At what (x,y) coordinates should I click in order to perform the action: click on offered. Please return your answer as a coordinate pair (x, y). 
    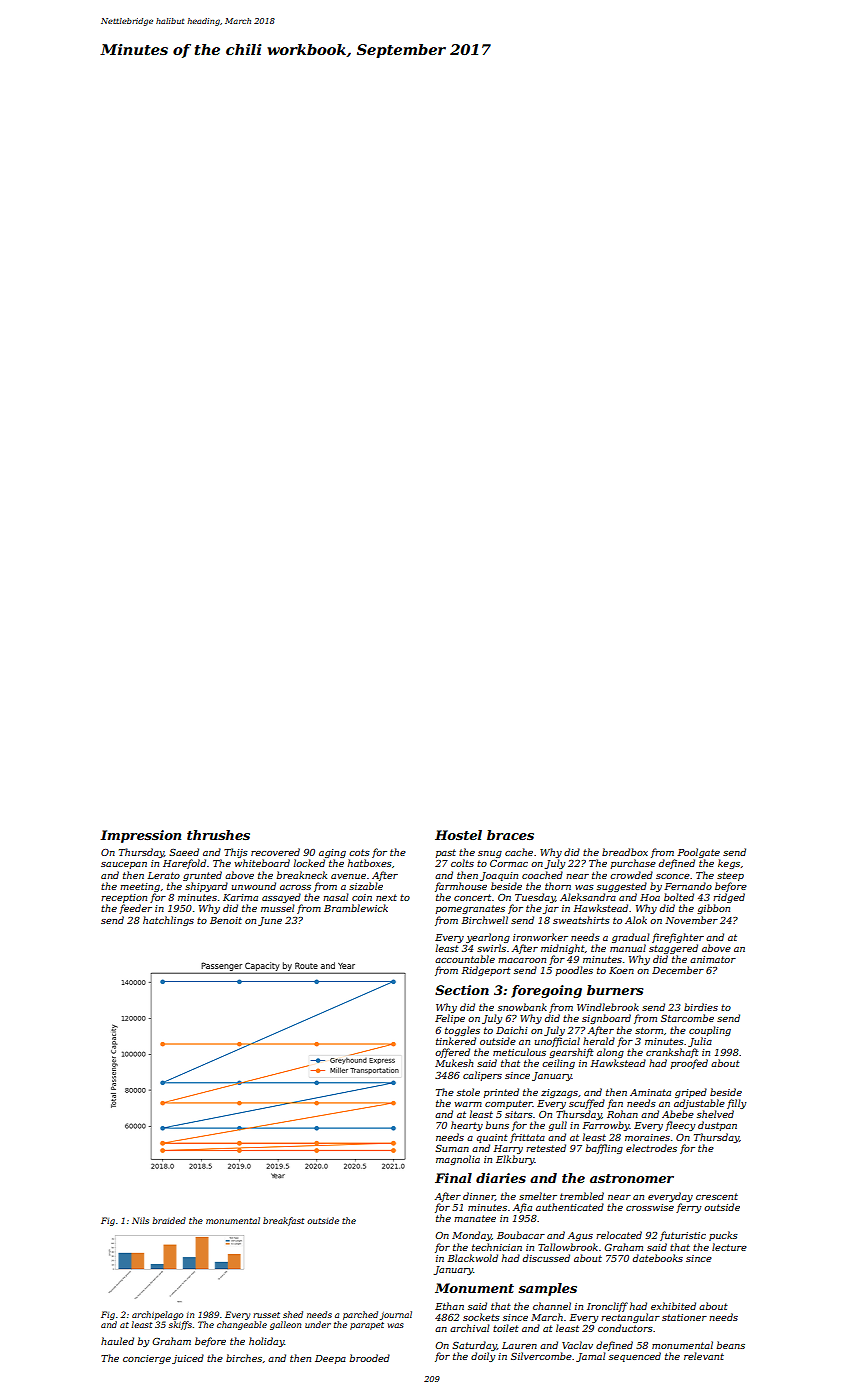
    Looking at the image, I should click on (452, 1053).
